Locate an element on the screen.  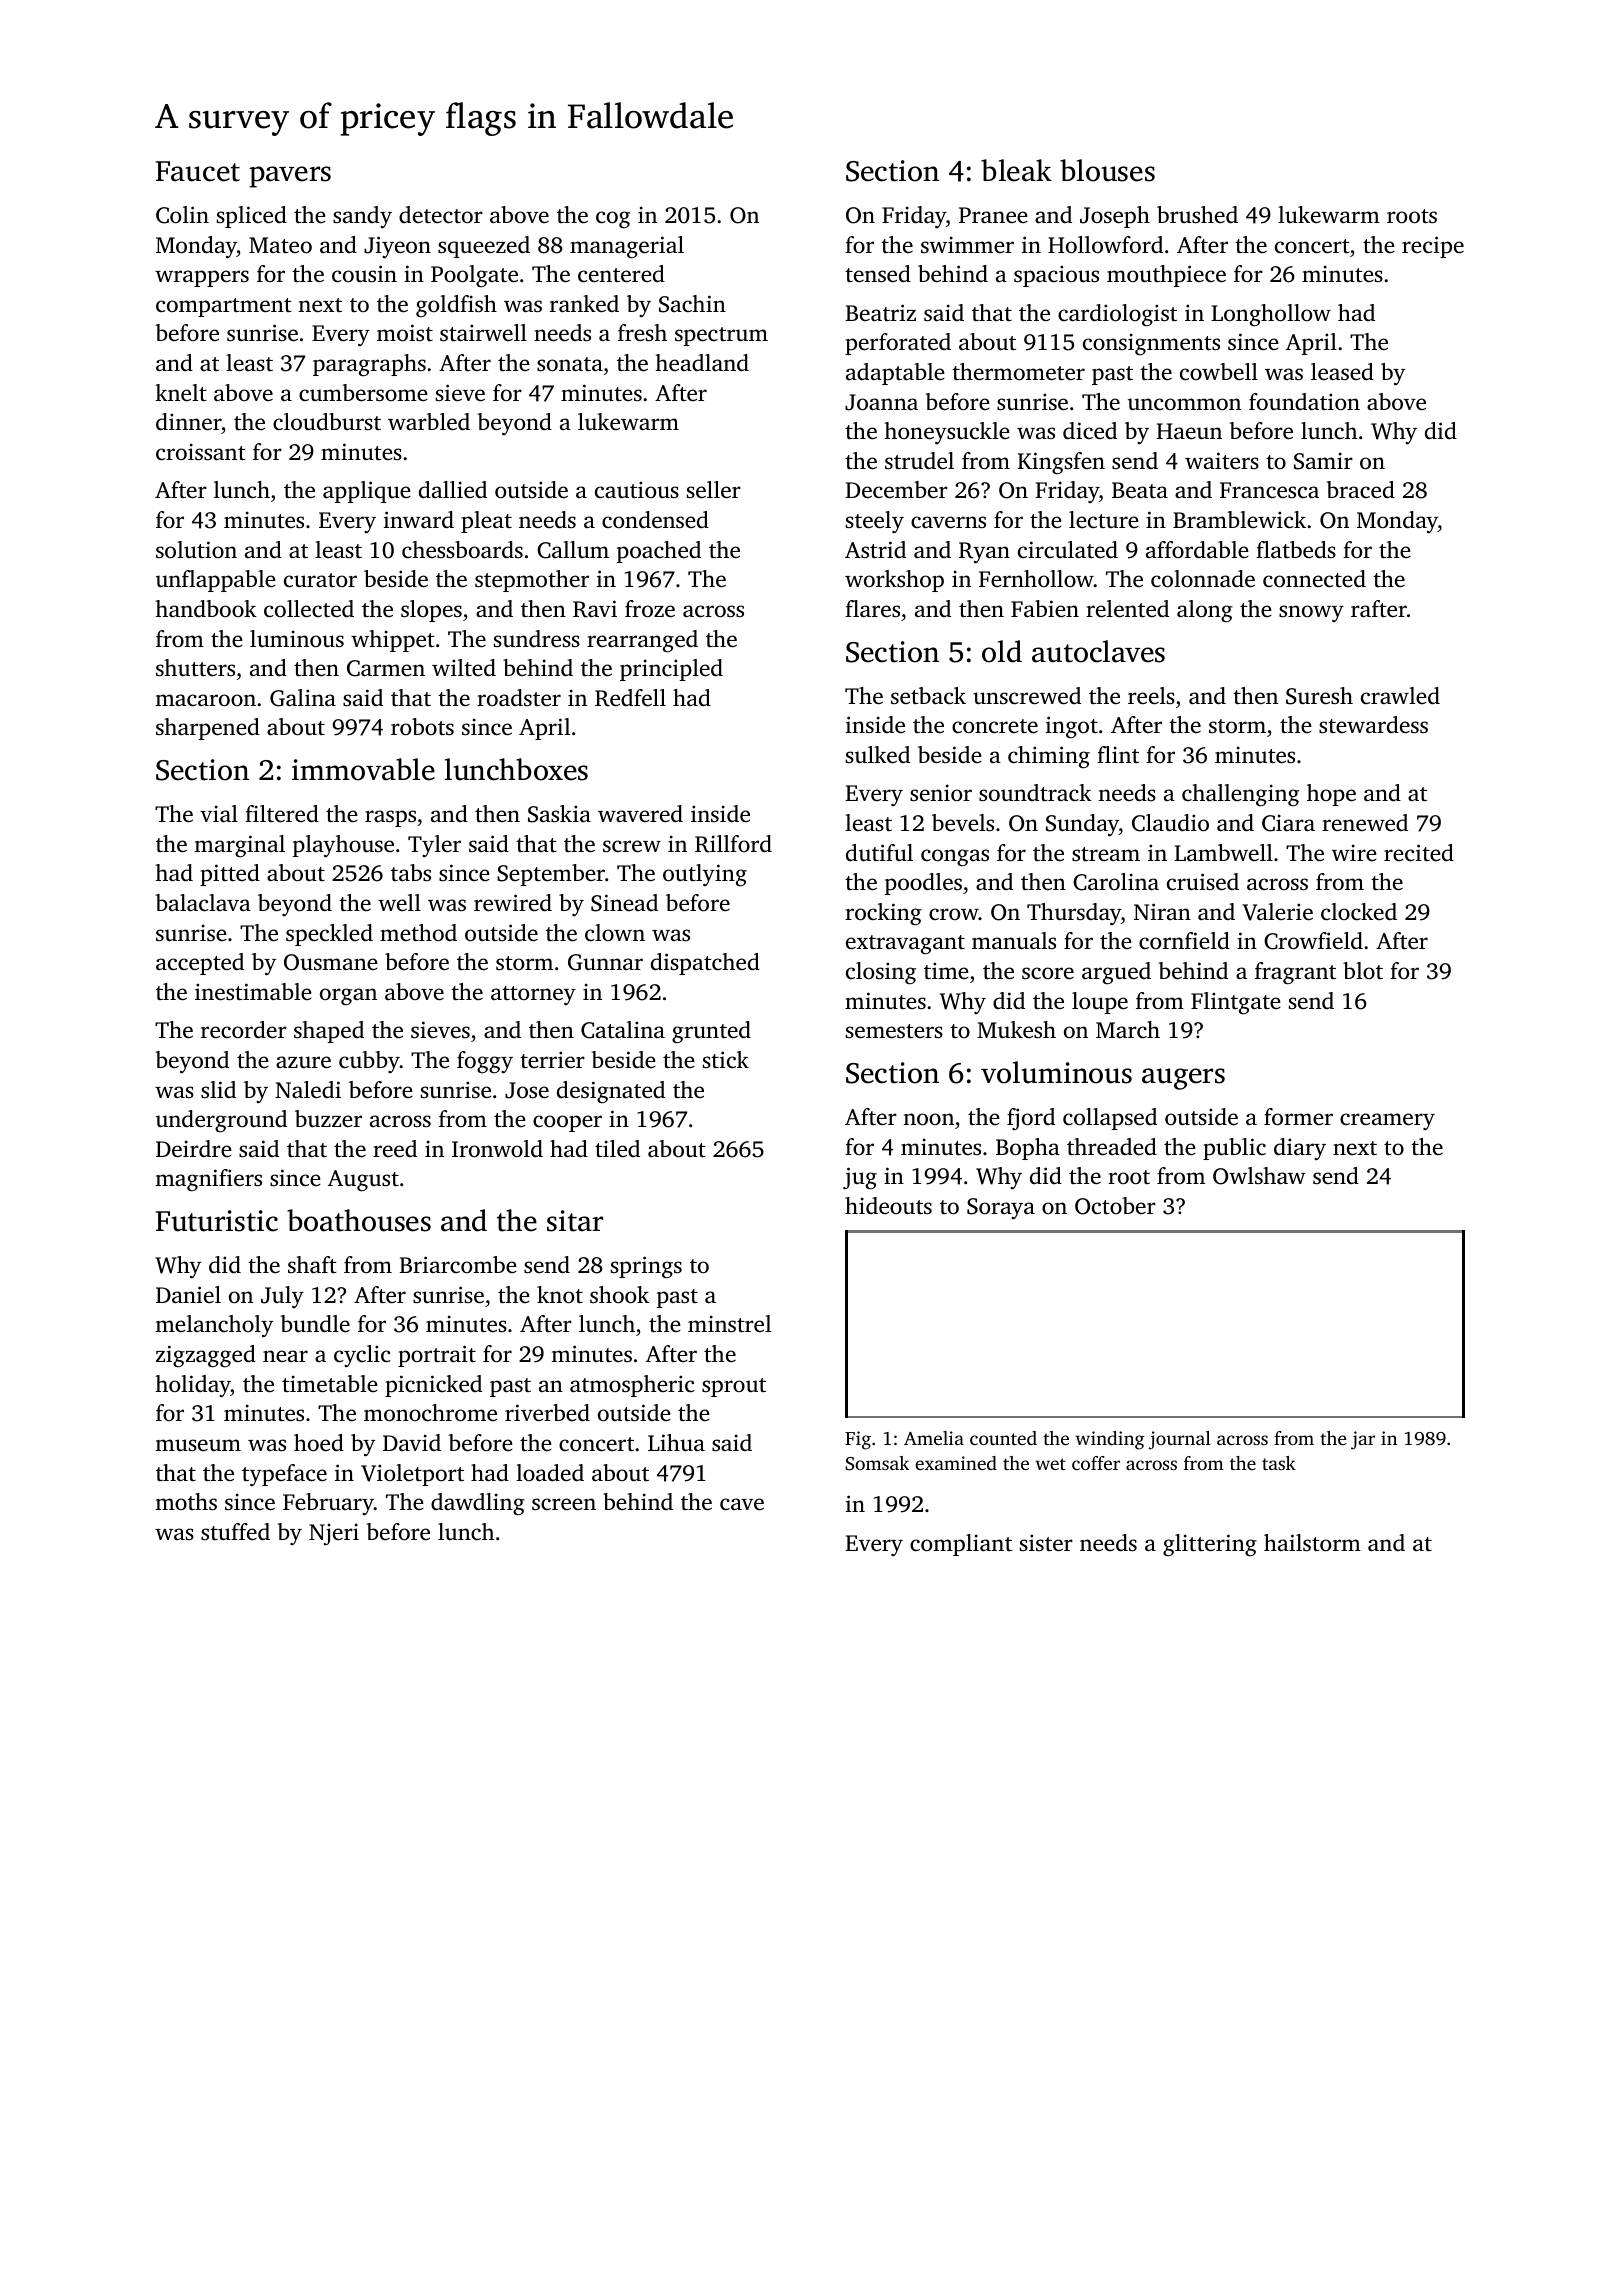
swimmer is located at coordinates (967, 244).
